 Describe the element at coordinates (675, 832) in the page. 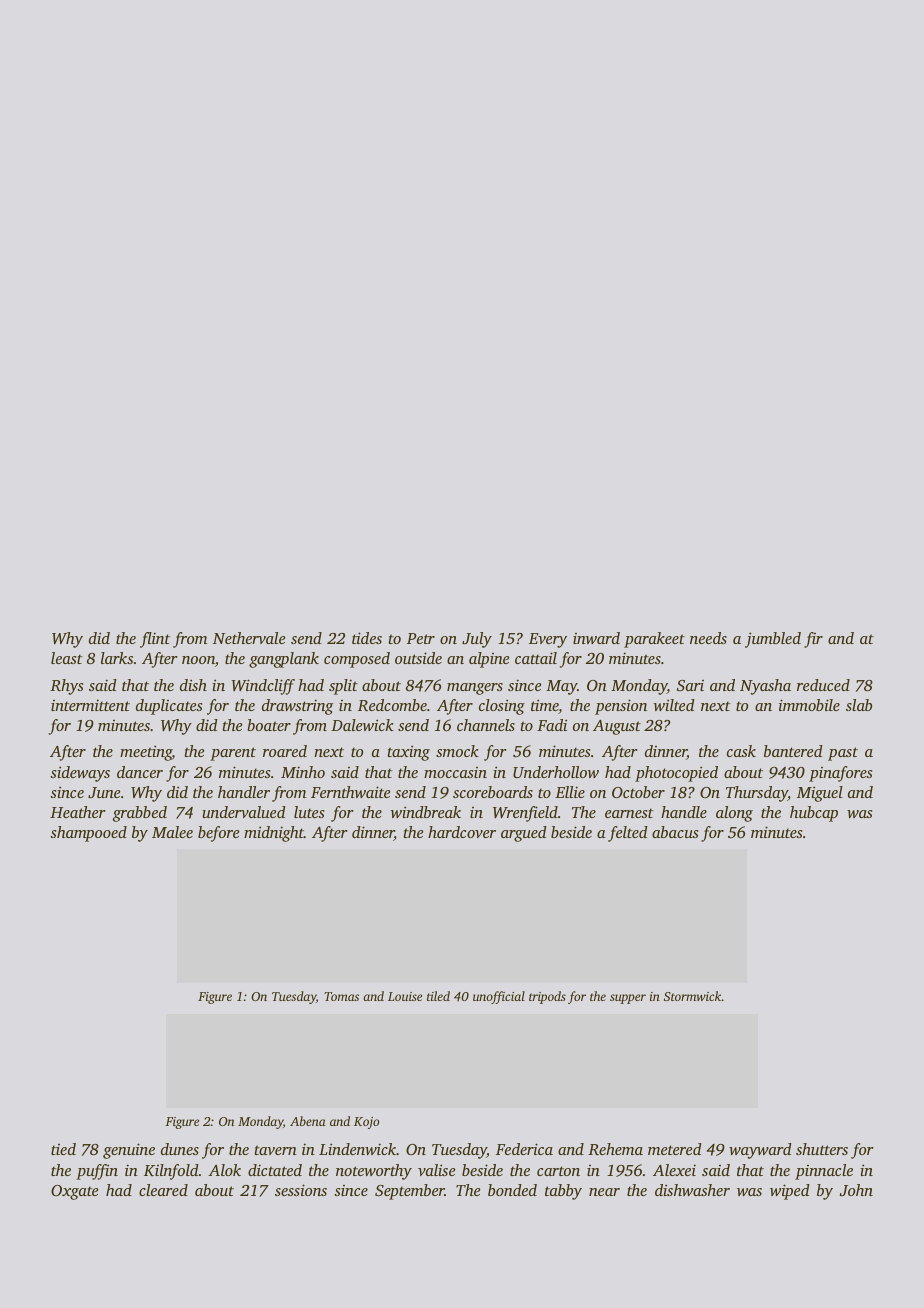

I see `abacus` at that location.
